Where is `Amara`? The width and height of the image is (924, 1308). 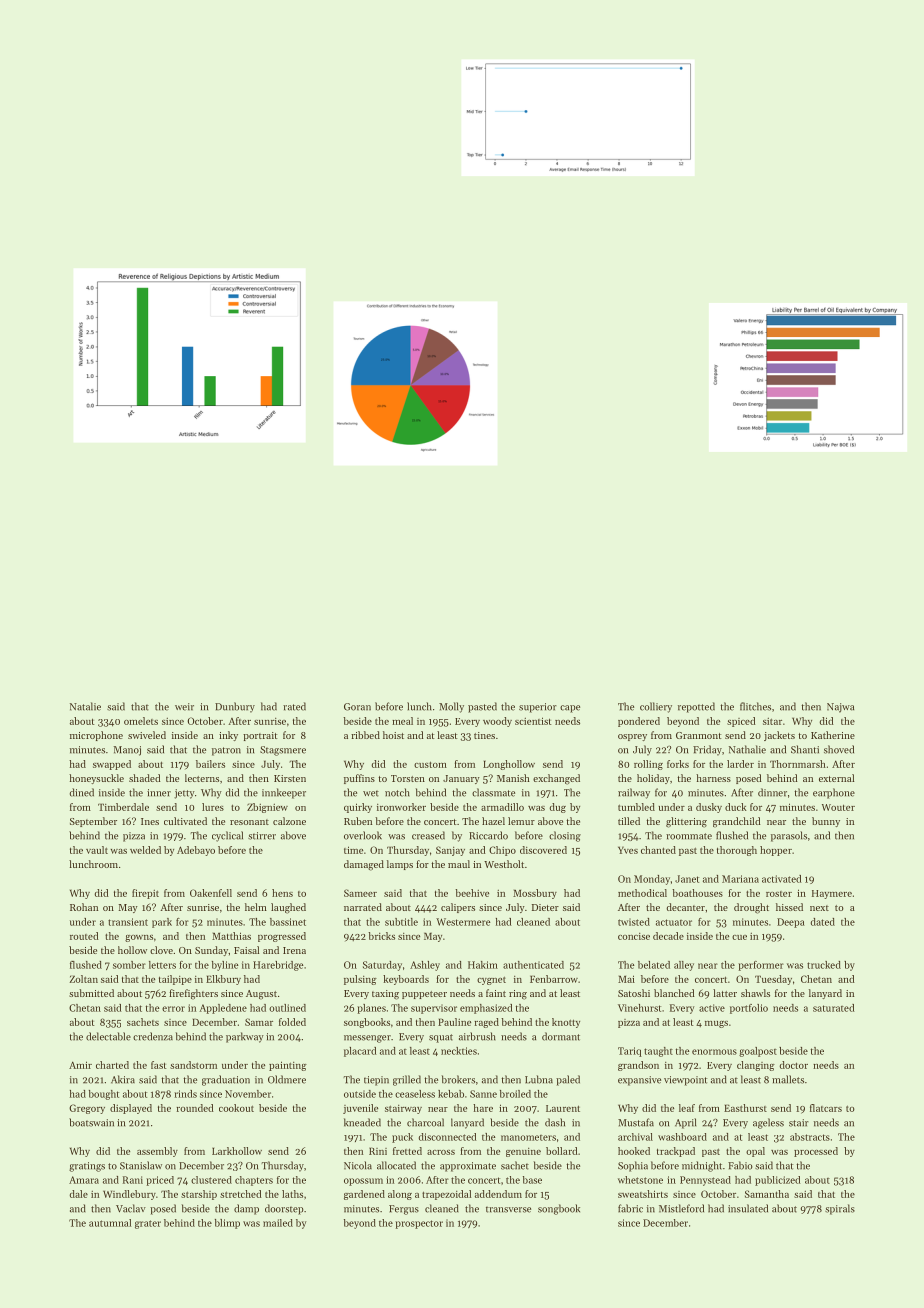 Amara is located at coordinates (84, 1180).
